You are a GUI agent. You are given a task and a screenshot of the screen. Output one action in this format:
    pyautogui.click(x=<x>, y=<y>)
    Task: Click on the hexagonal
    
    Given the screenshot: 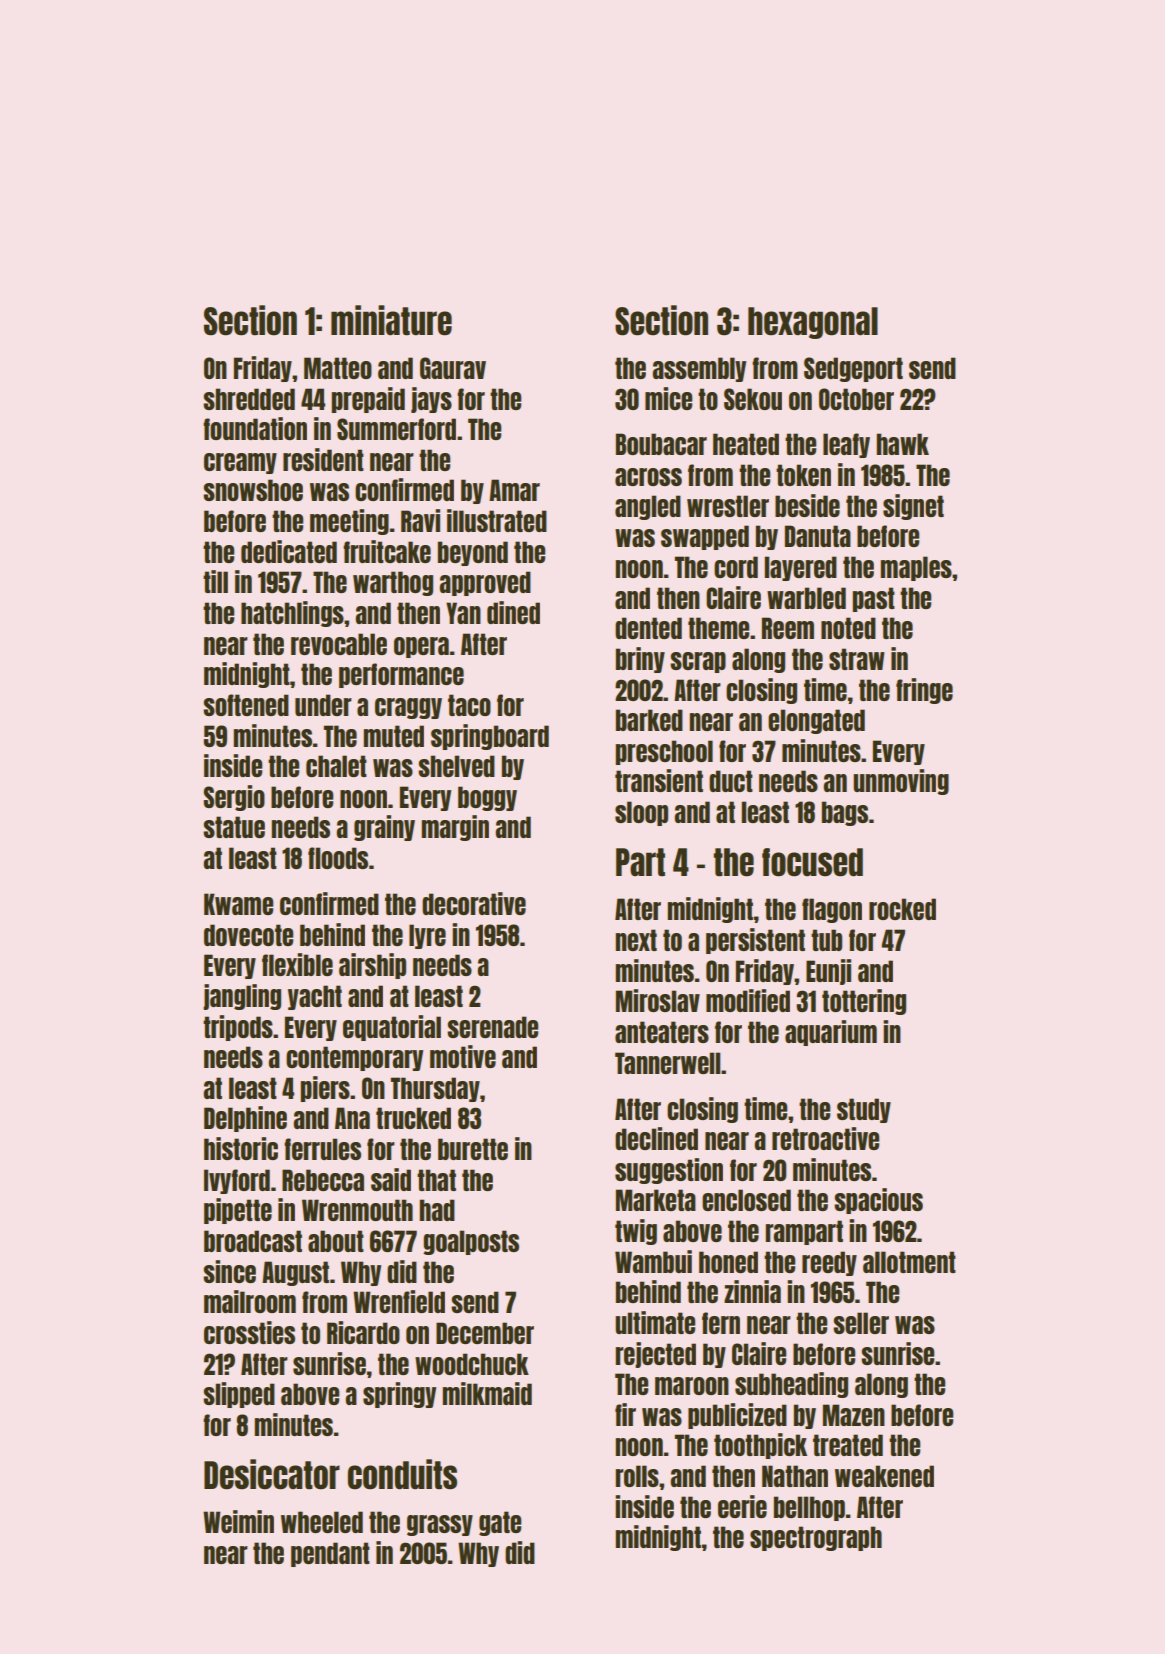 What is the action you would take?
    pyautogui.click(x=813, y=323)
